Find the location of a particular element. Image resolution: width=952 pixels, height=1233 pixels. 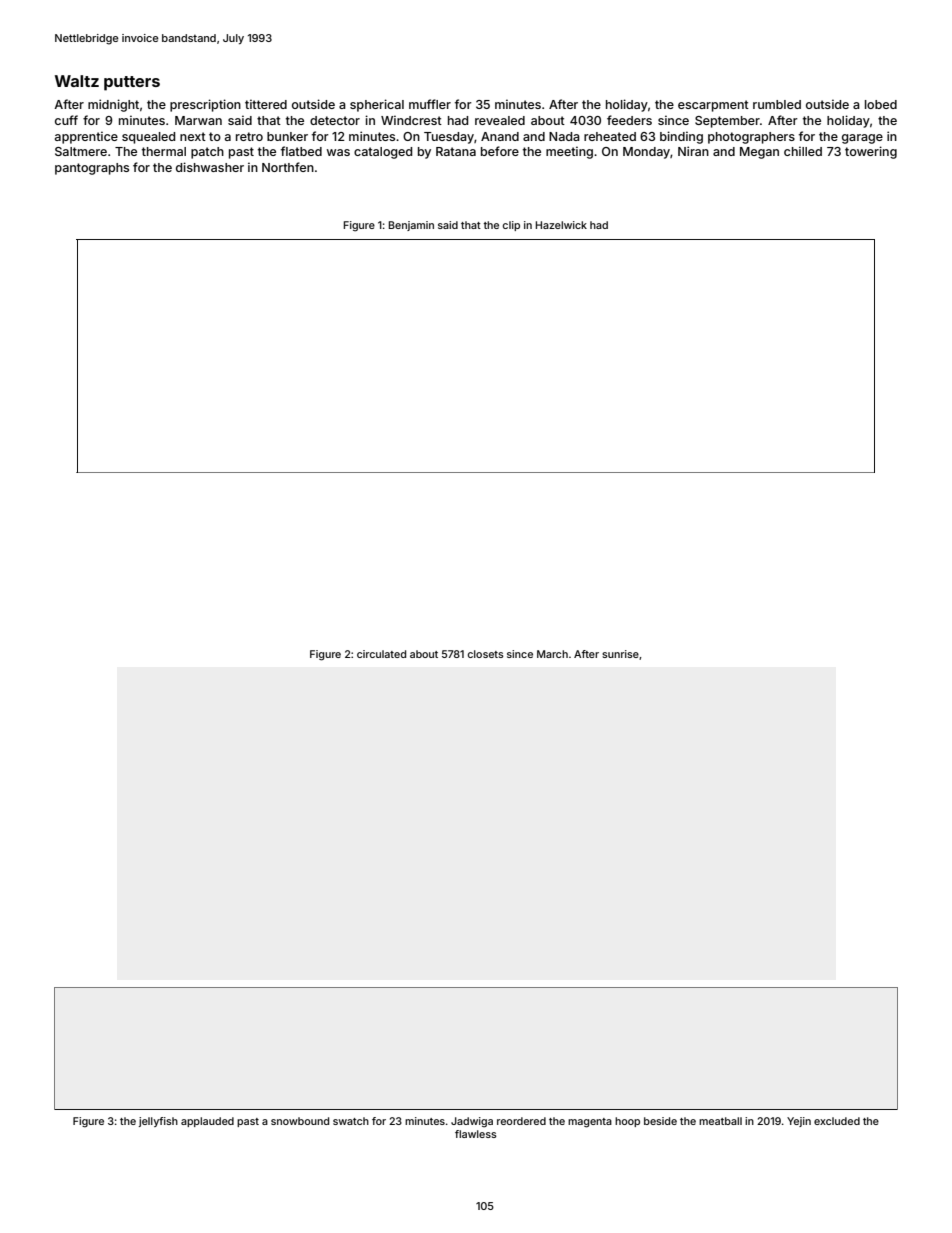

Ratana is located at coordinates (456, 151).
